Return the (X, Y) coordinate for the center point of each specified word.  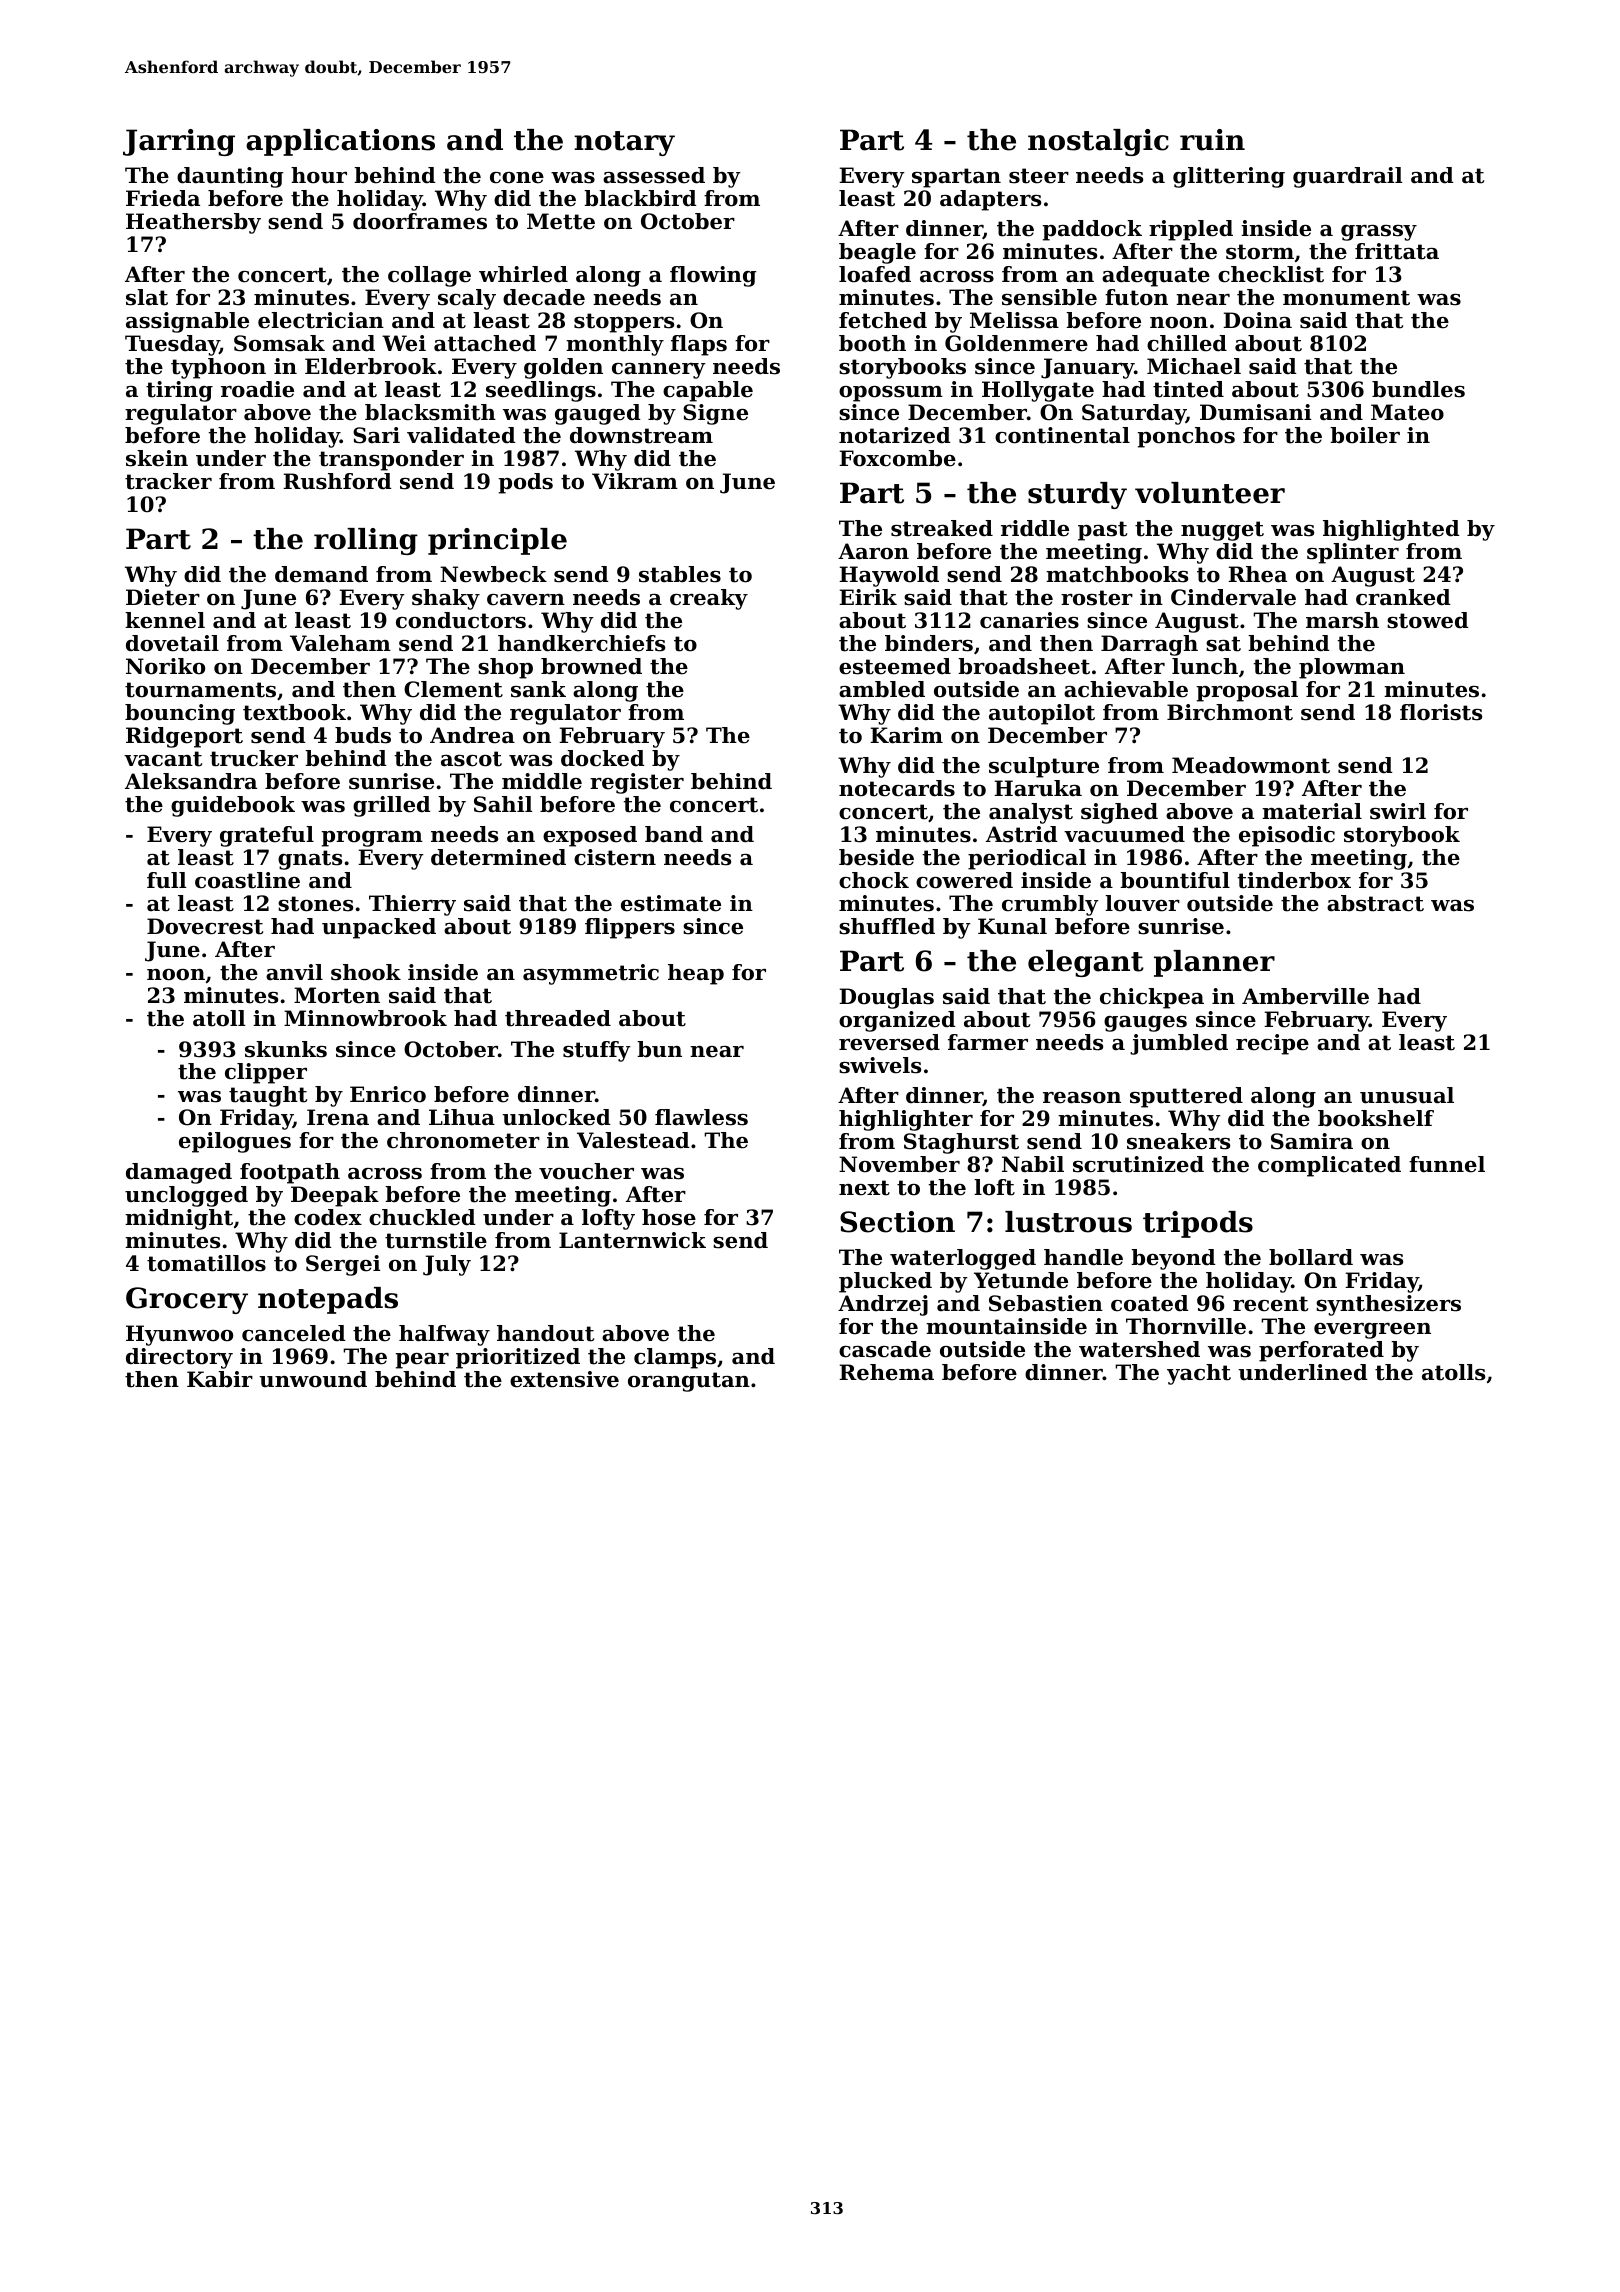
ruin (1212, 140)
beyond (1173, 1259)
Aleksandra (191, 781)
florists (1441, 712)
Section (897, 1222)
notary (624, 143)
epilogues (235, 1142)
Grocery (187, 1300)
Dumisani (1255, 412)
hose (669, 1217)
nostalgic (1098, 142)
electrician (321, 320)
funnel (1447, 1164)
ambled (882, 689)
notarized (895, 435)
